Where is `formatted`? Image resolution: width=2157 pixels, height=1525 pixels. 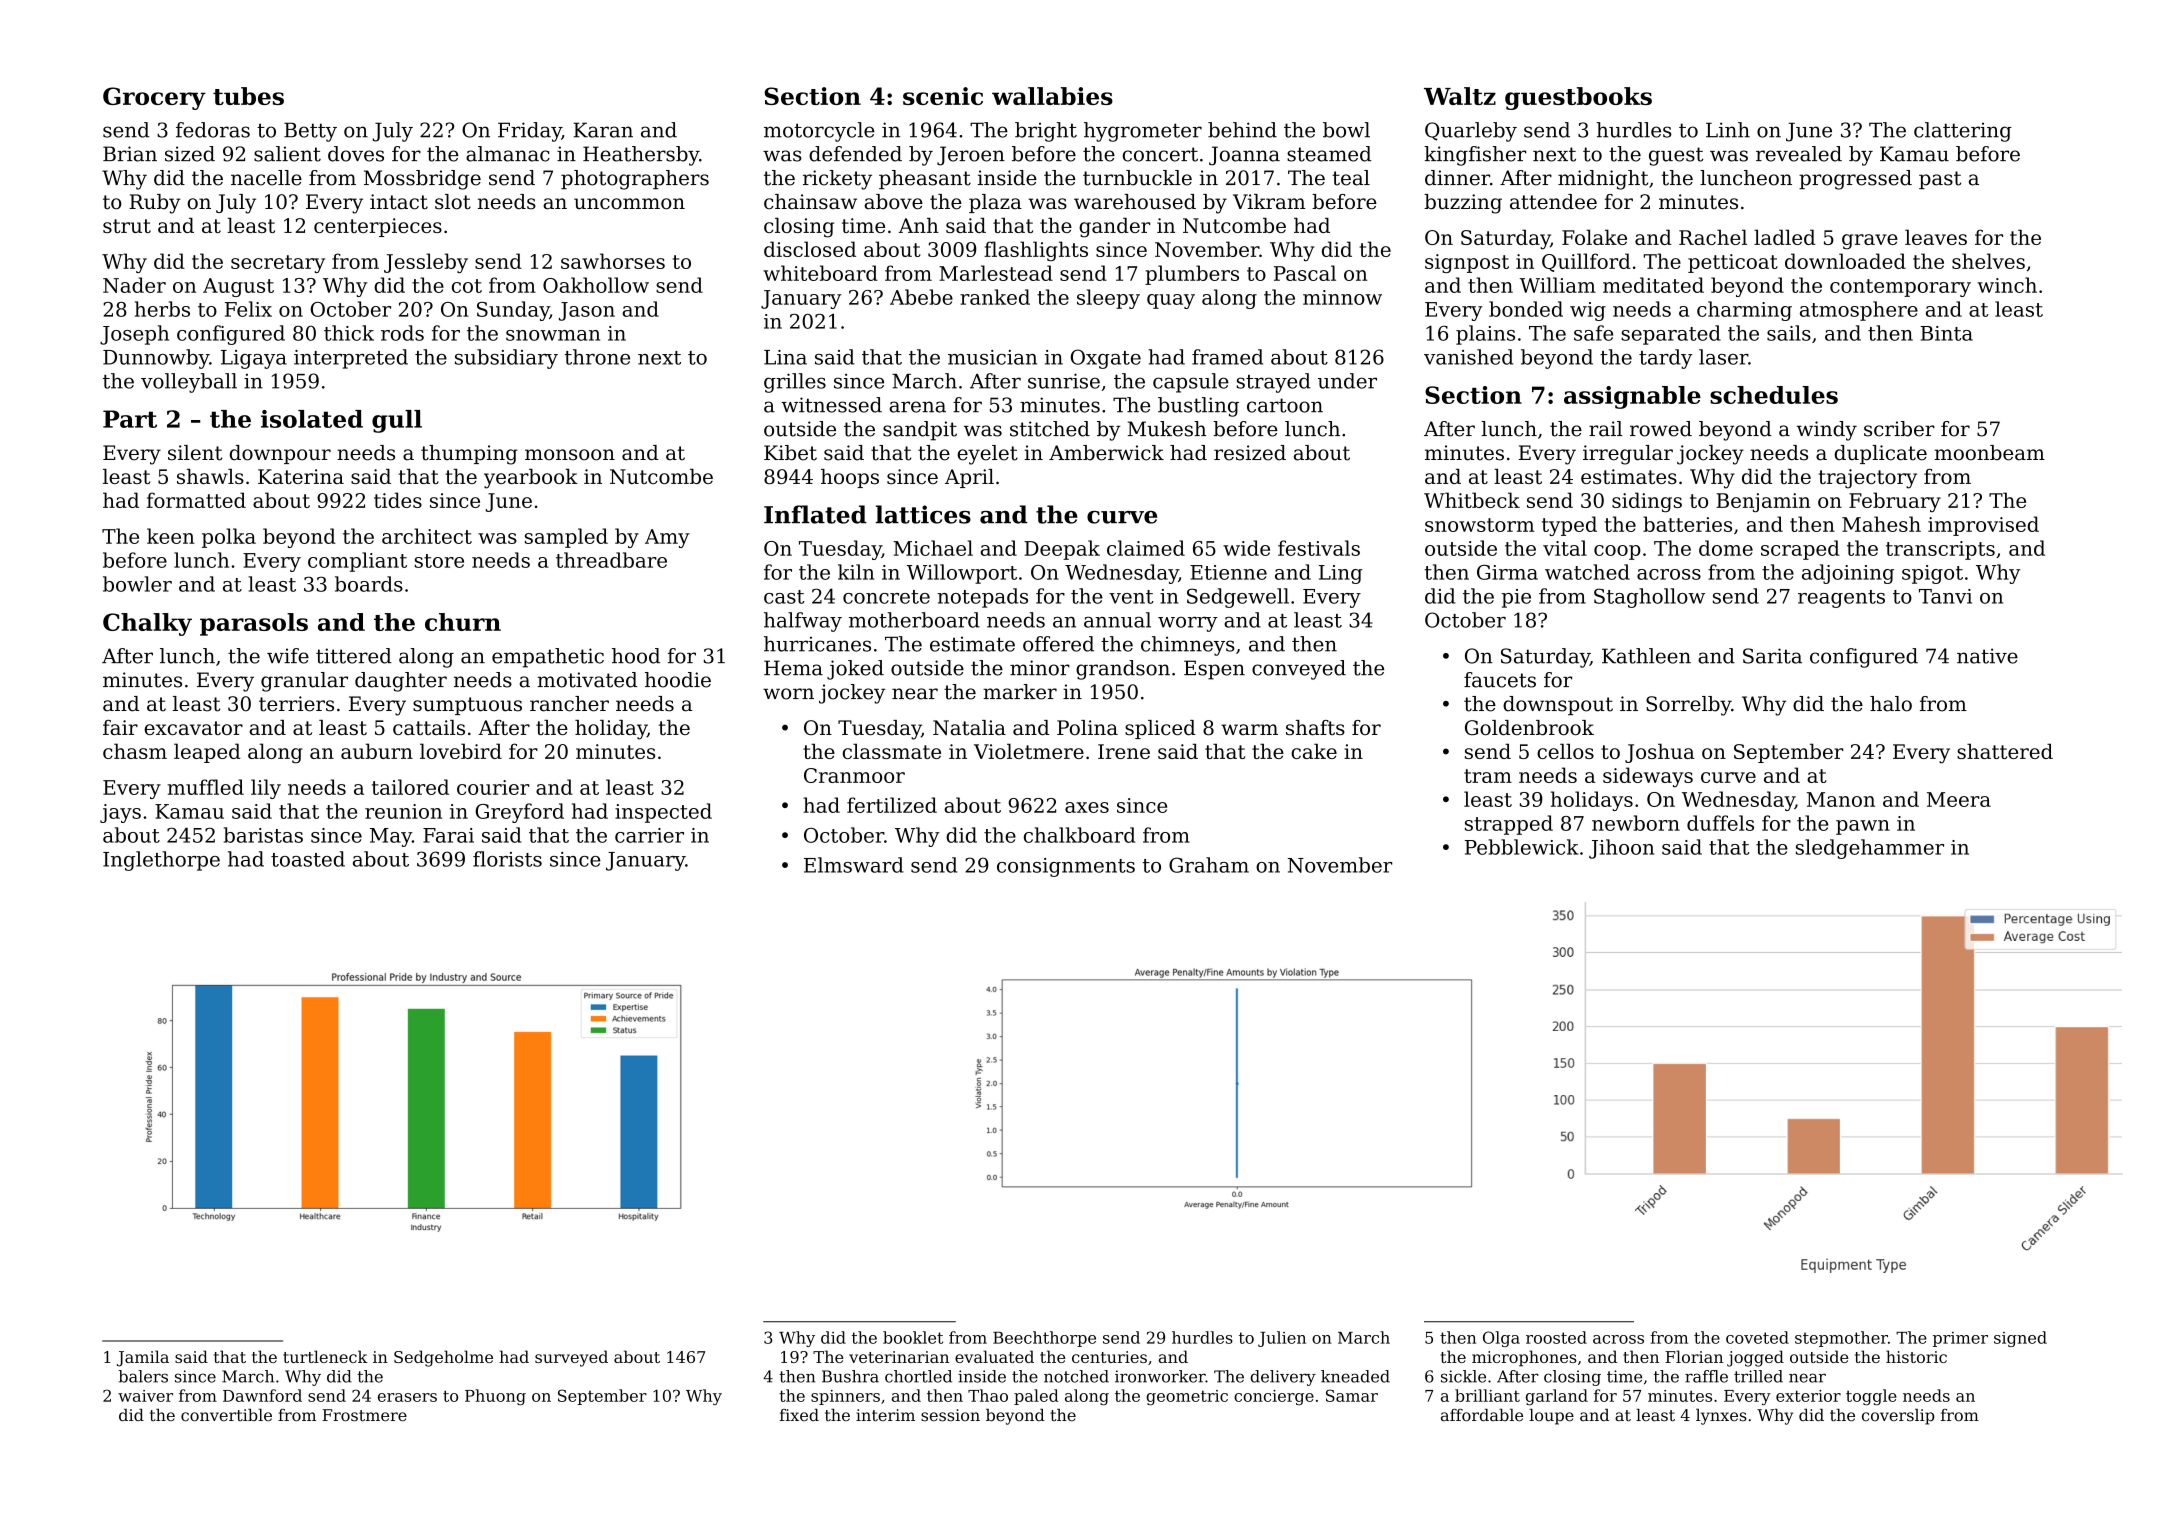
formatted is located at coordinates (196, 500).
